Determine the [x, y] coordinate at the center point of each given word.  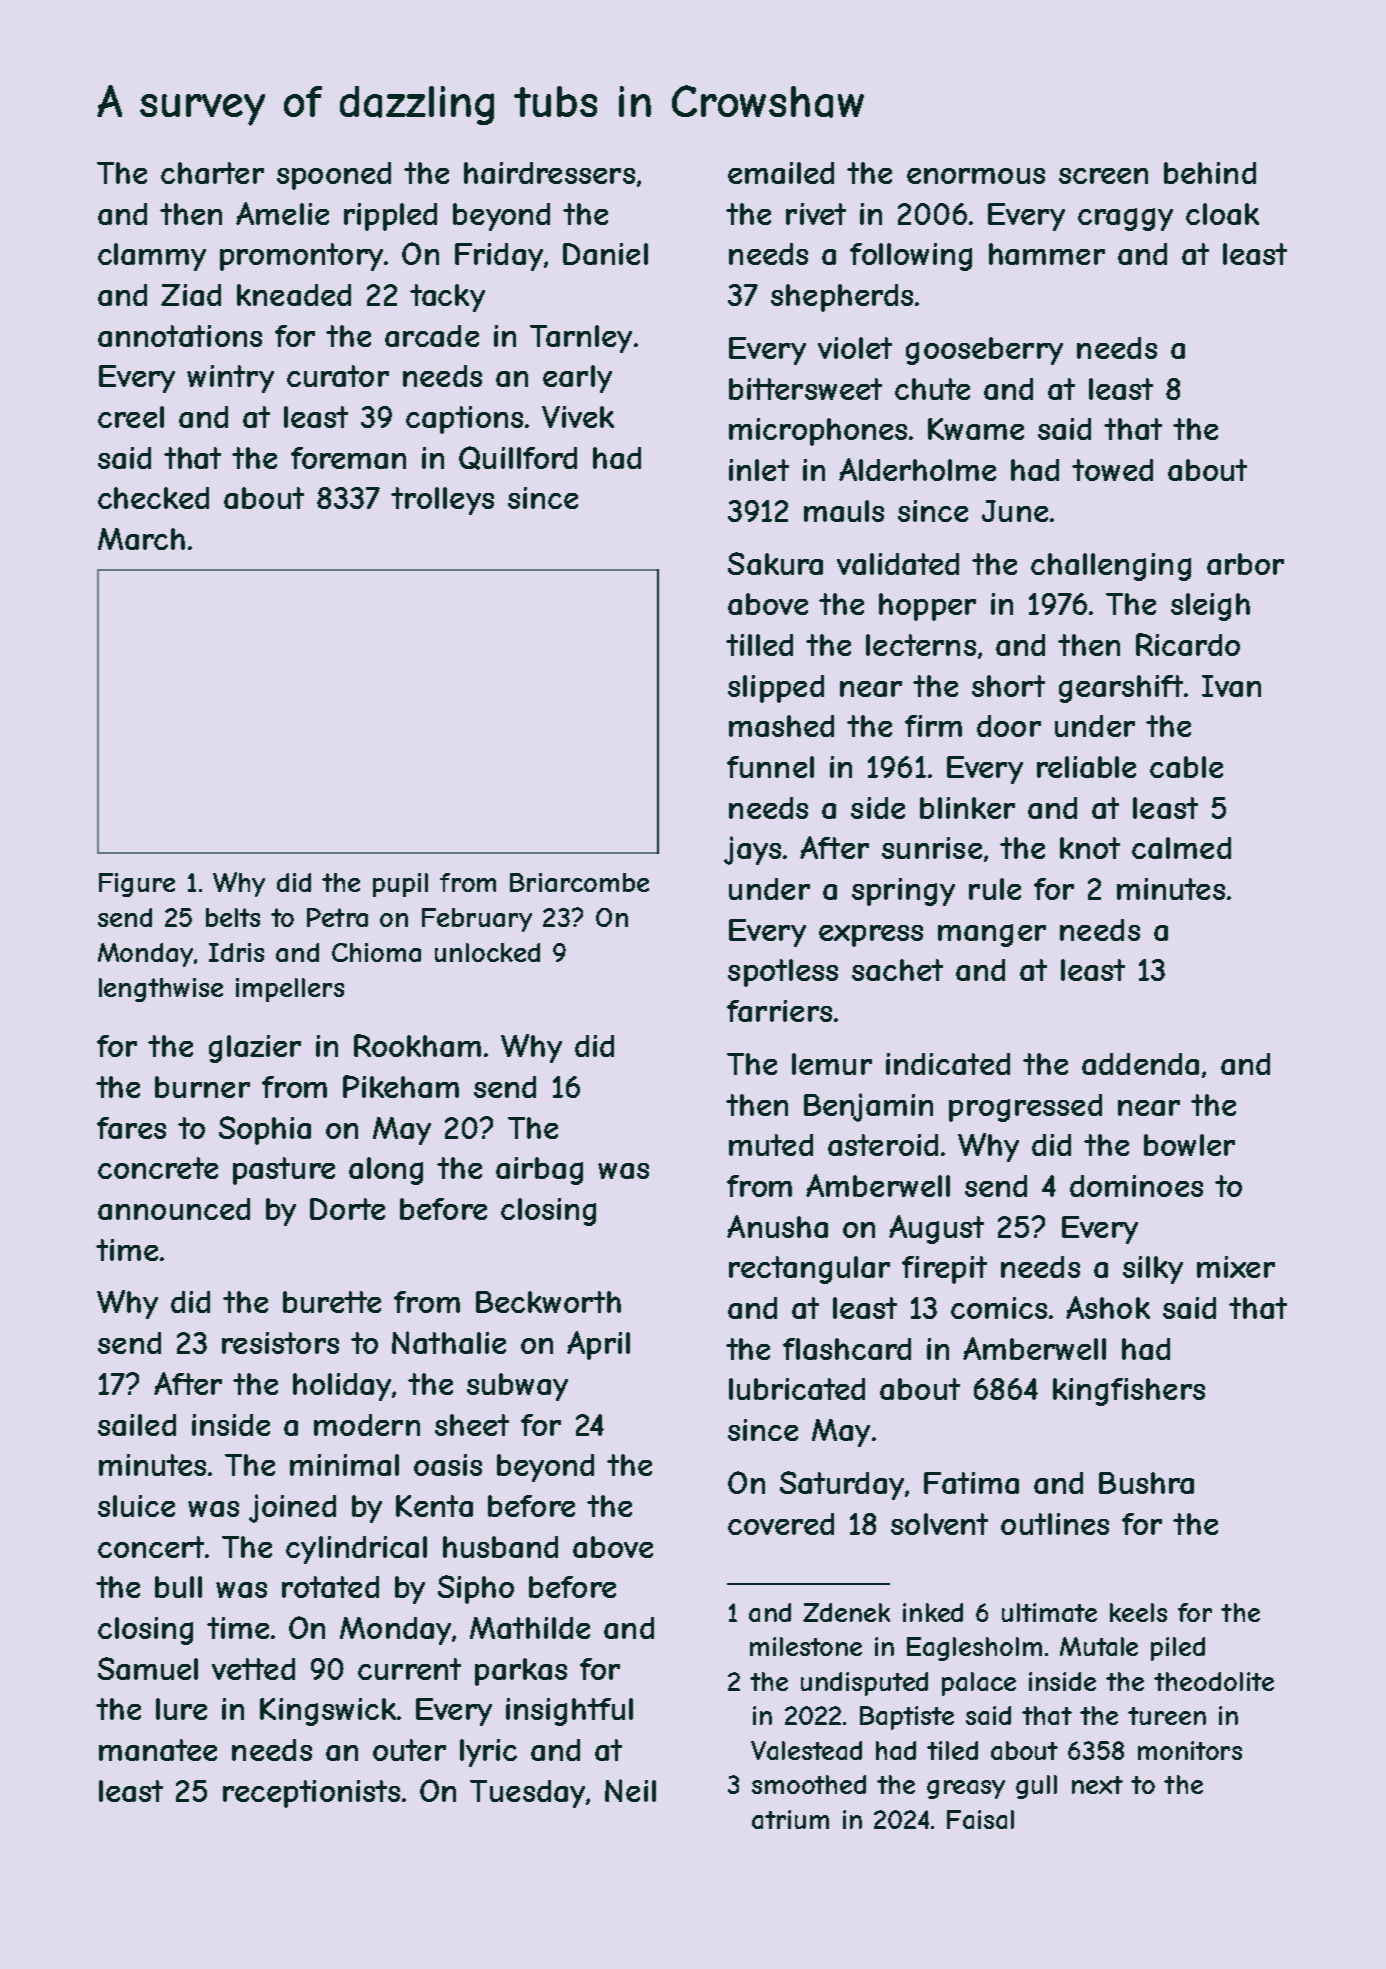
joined [292, 1508]
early [577, 379]
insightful [569, 1712]
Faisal [980, 1819]
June [1015, 511]
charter [212, 173]
